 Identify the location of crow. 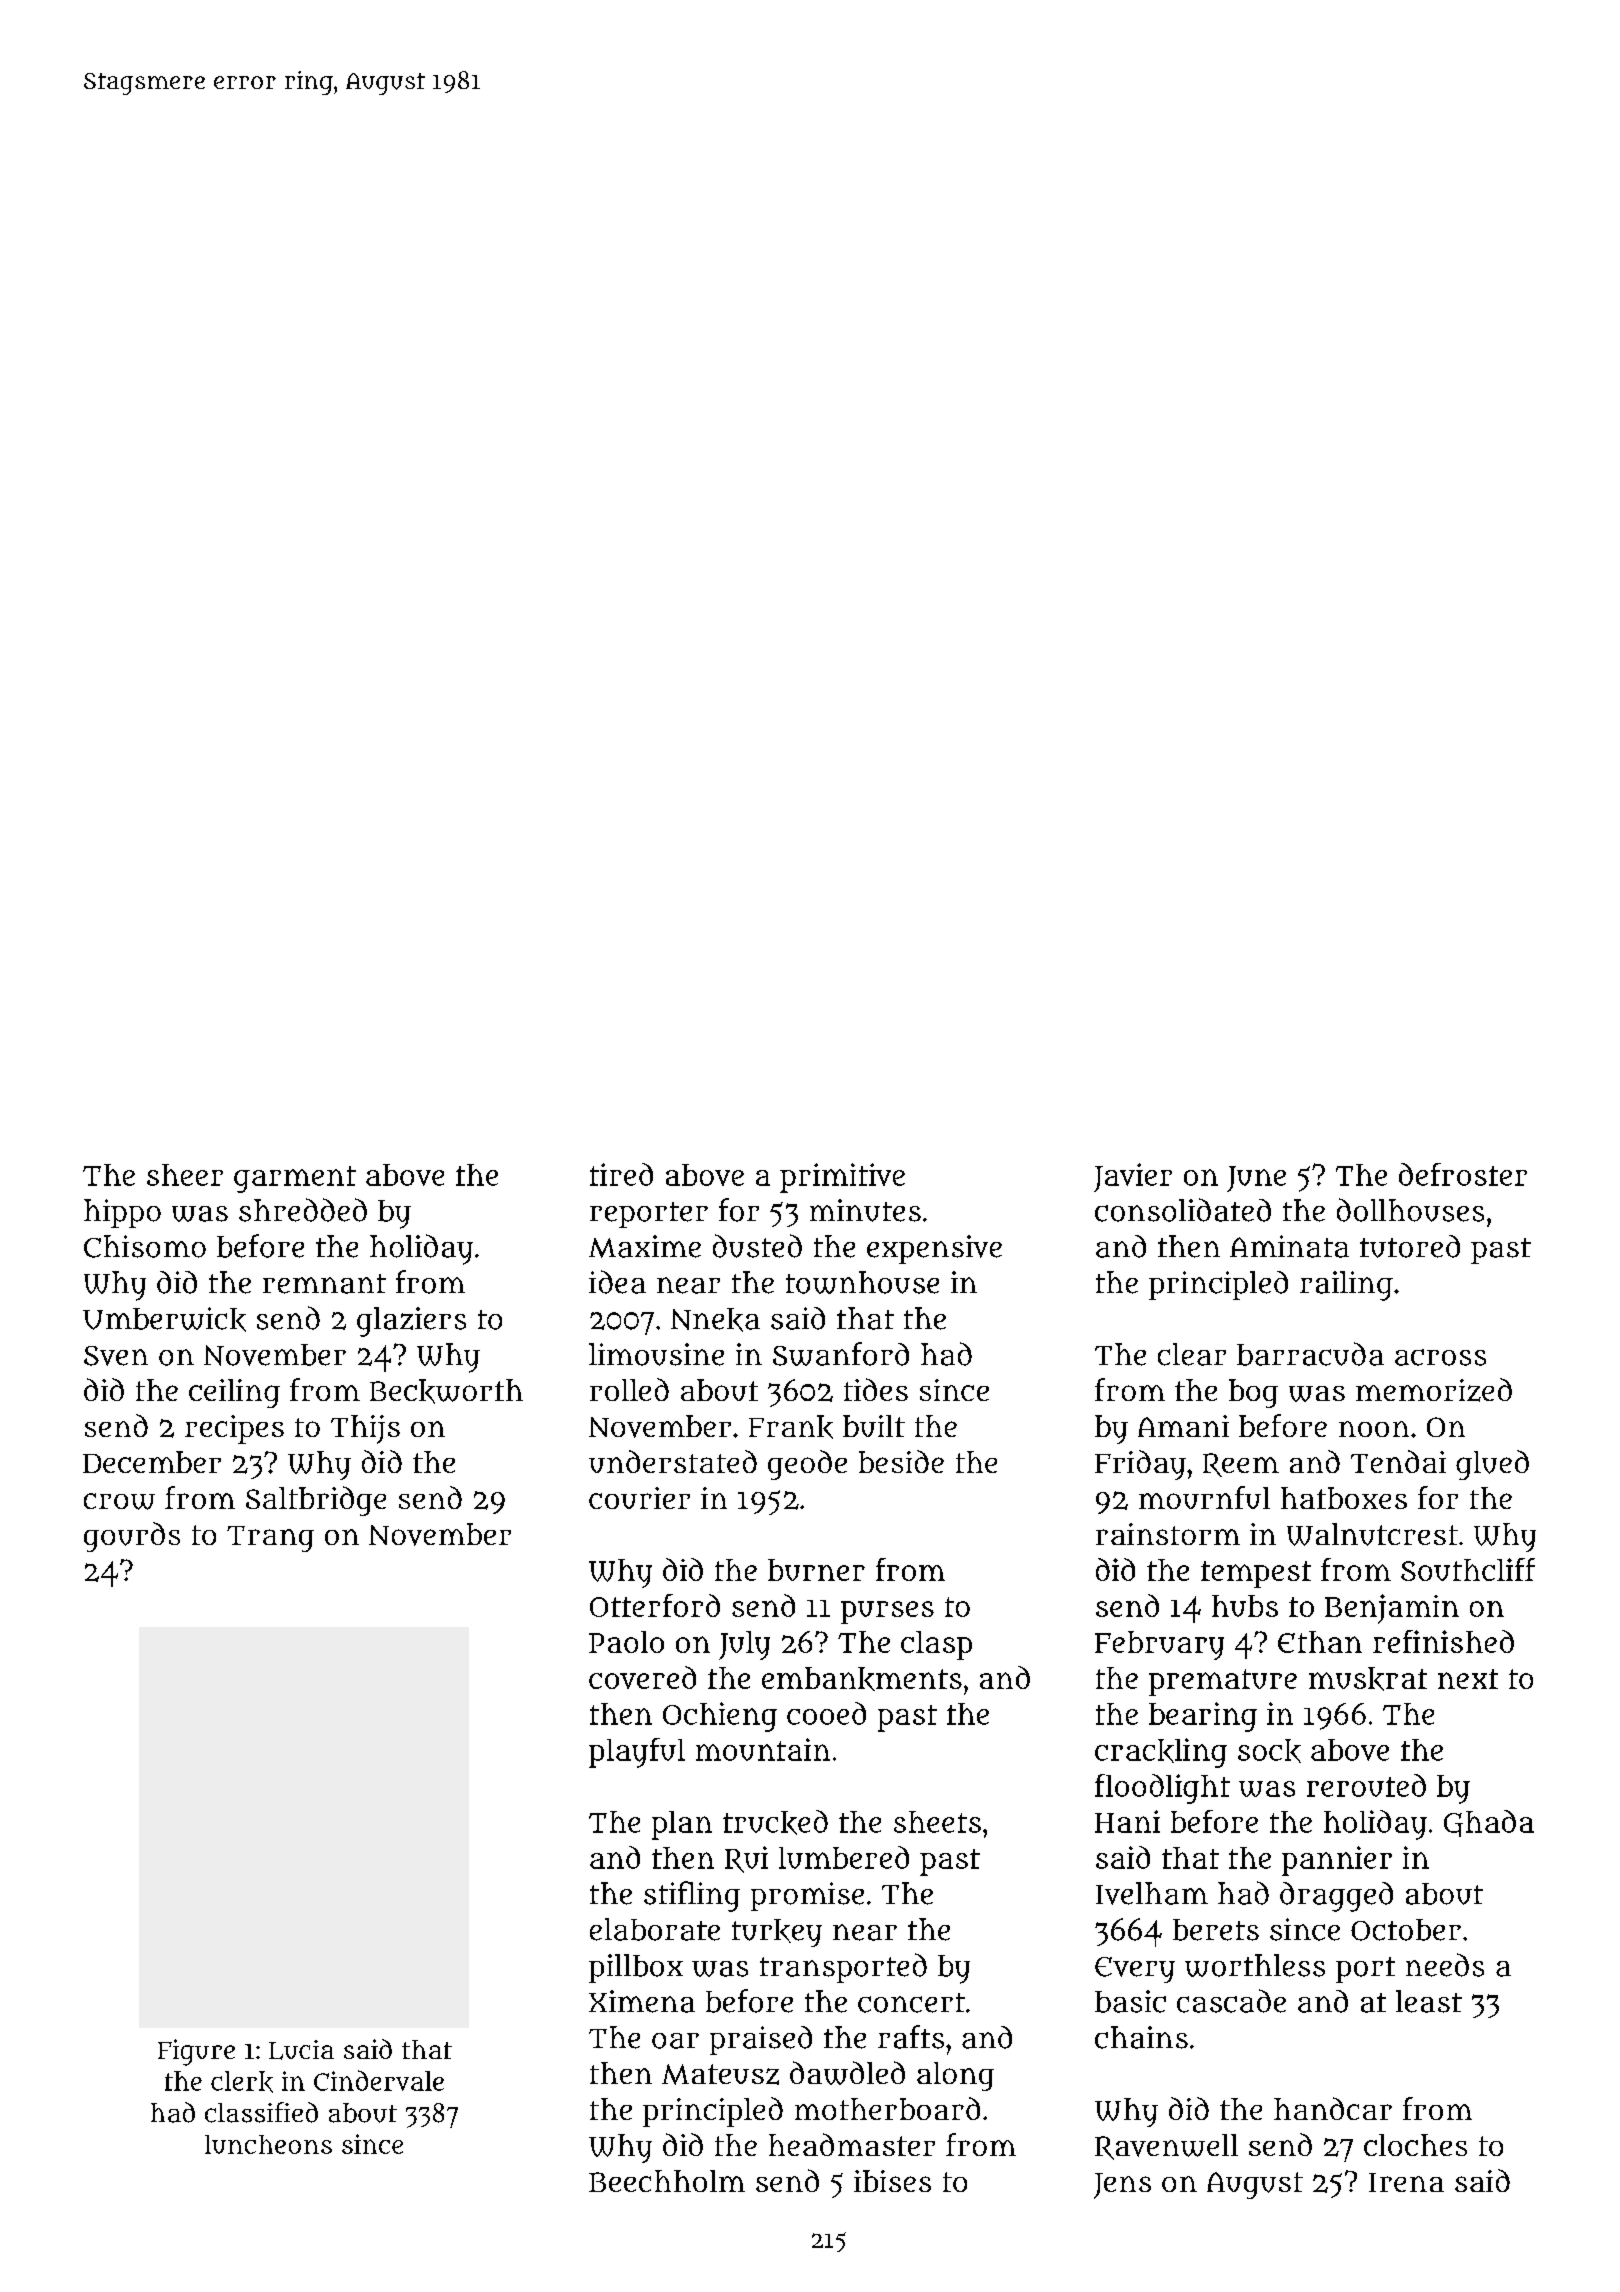
(119, 1501).
